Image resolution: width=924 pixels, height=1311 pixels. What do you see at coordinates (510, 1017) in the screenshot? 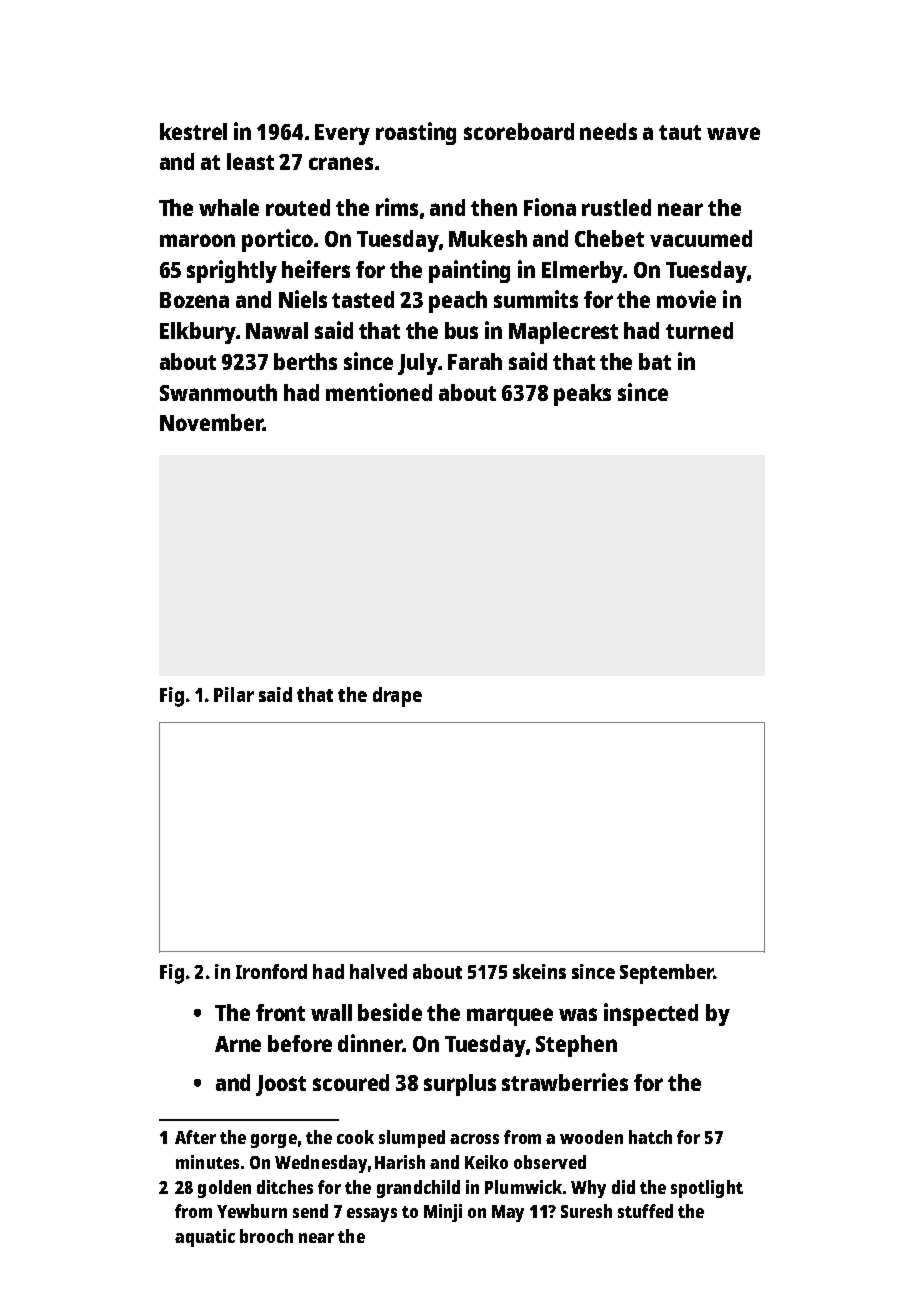
I see `marquee` at bounding box center [510, 1017].
